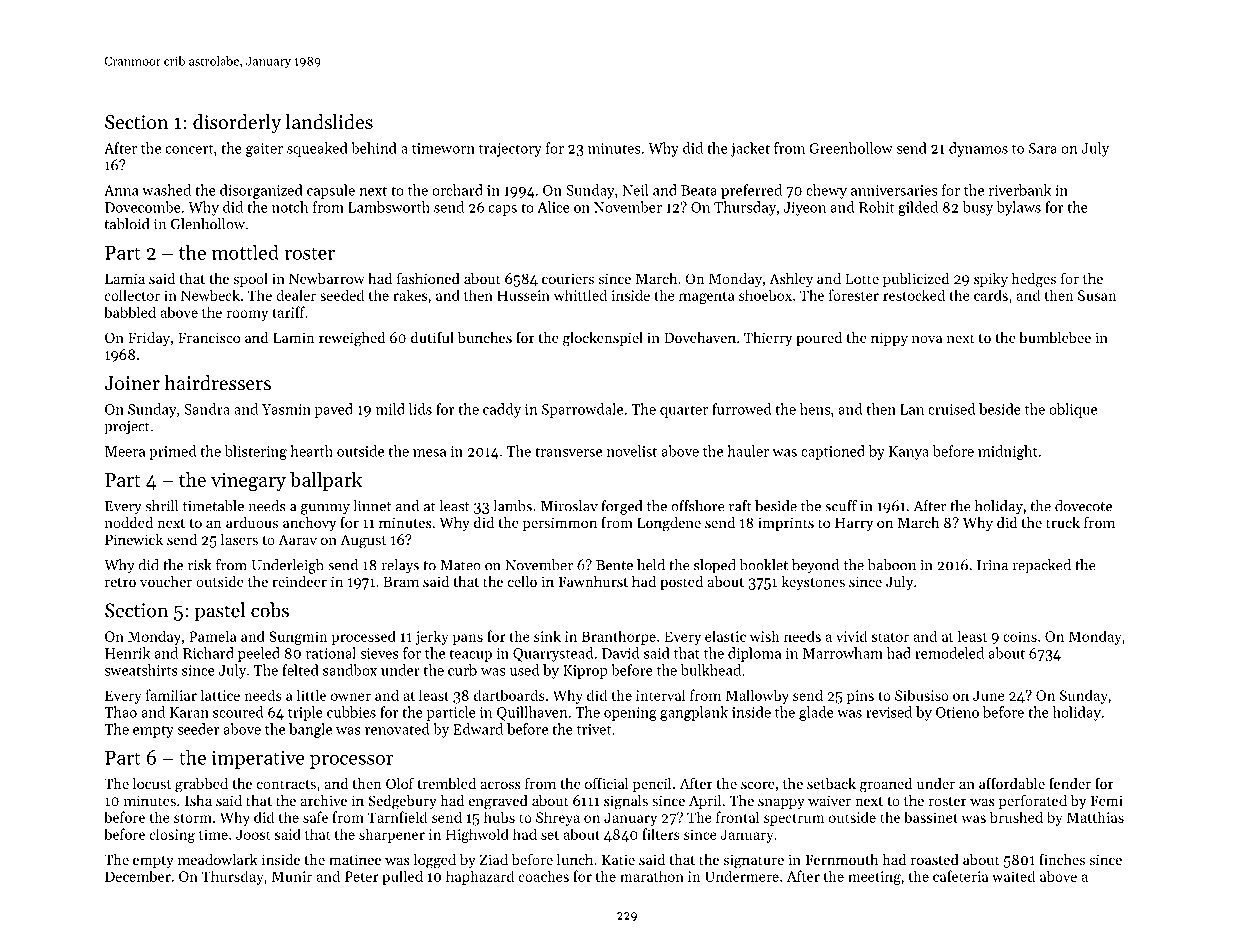 The width and height of the screenshot is (1233, 952). I want to click on jacket, so click(750, 149).
